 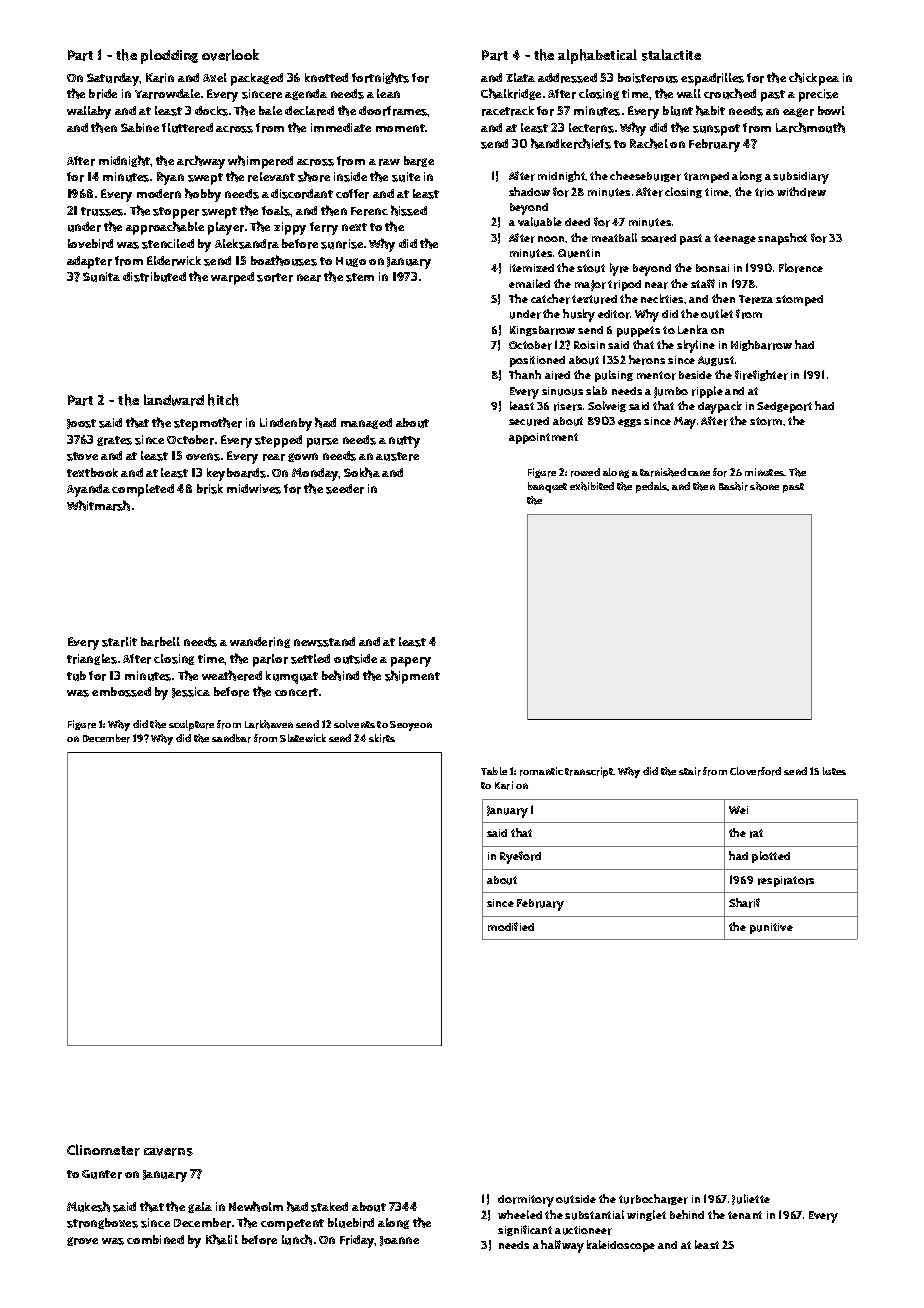 What do you see at coordinates (98, 505) in the screenshot?
I see `Whitmarsh` at bounding box center [98, 505].
